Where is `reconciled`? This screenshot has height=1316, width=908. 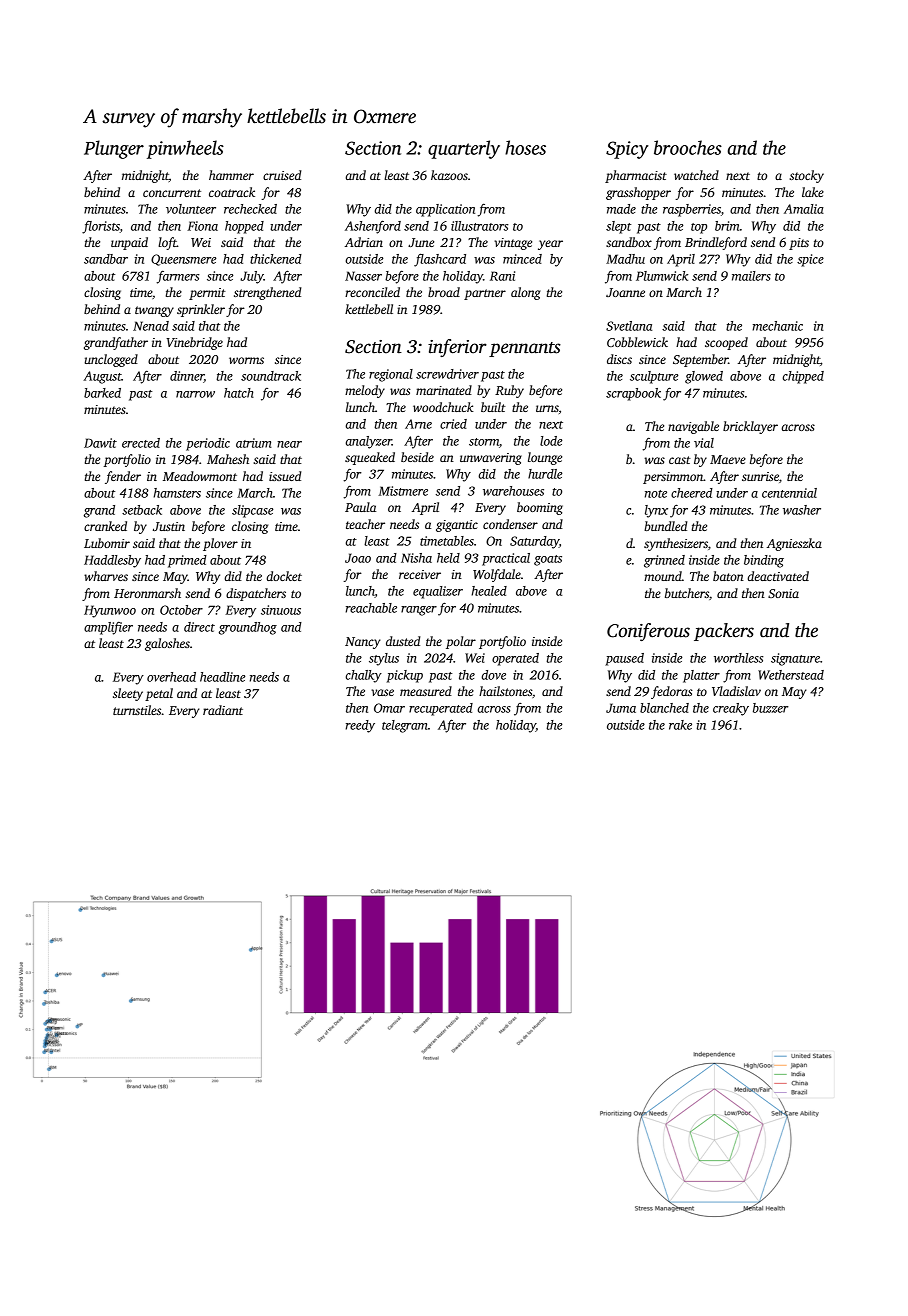 reconciled is located at coordinates (372, 292).
